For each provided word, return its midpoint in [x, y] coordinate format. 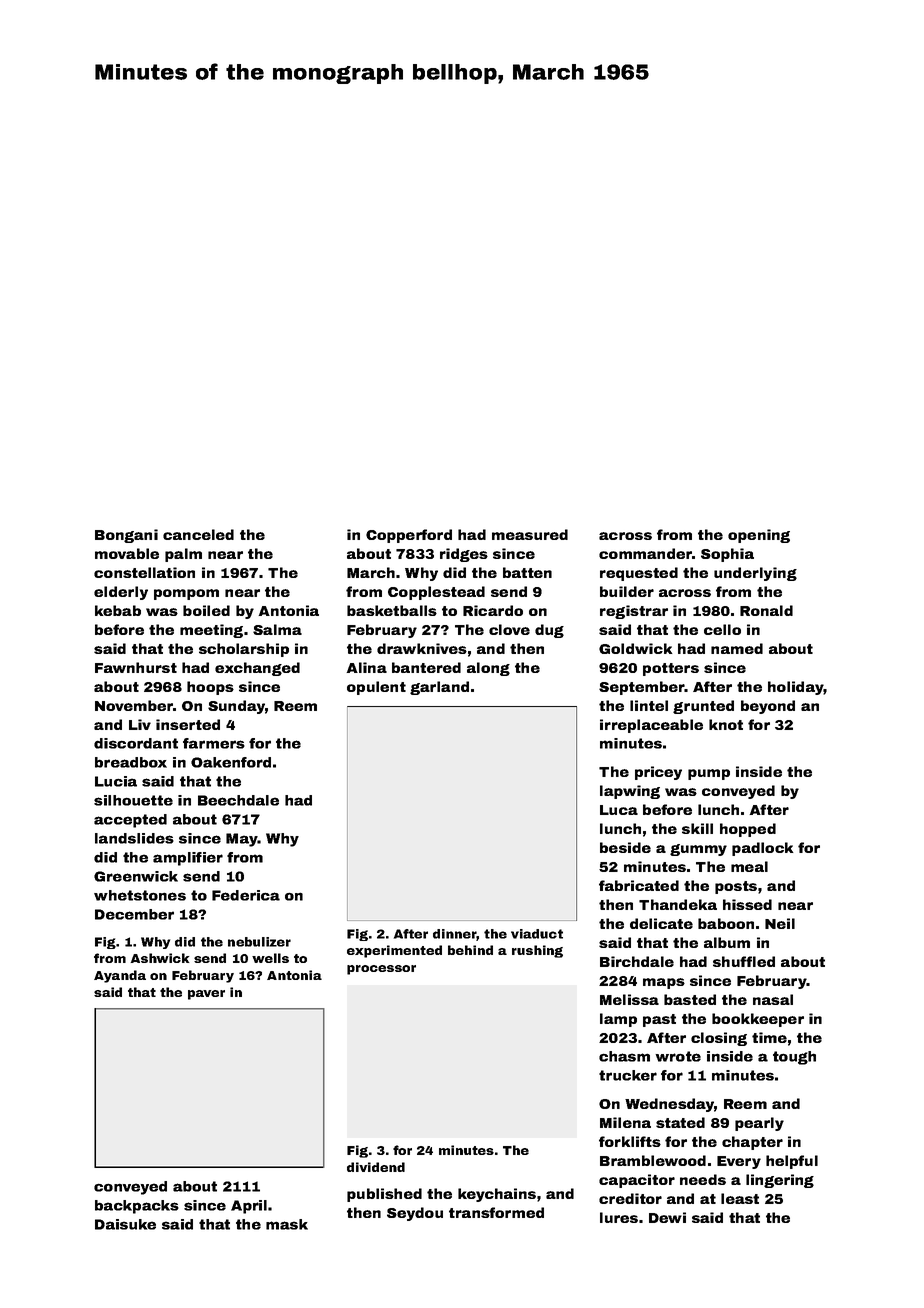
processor [381, 970]
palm [183, 555]
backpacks [137, 1207]
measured [530, 534]
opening [759, 536]
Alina [366, 667]
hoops [210, 688]
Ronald [766, 610]
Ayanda [120, 976]
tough [794, 1058]
